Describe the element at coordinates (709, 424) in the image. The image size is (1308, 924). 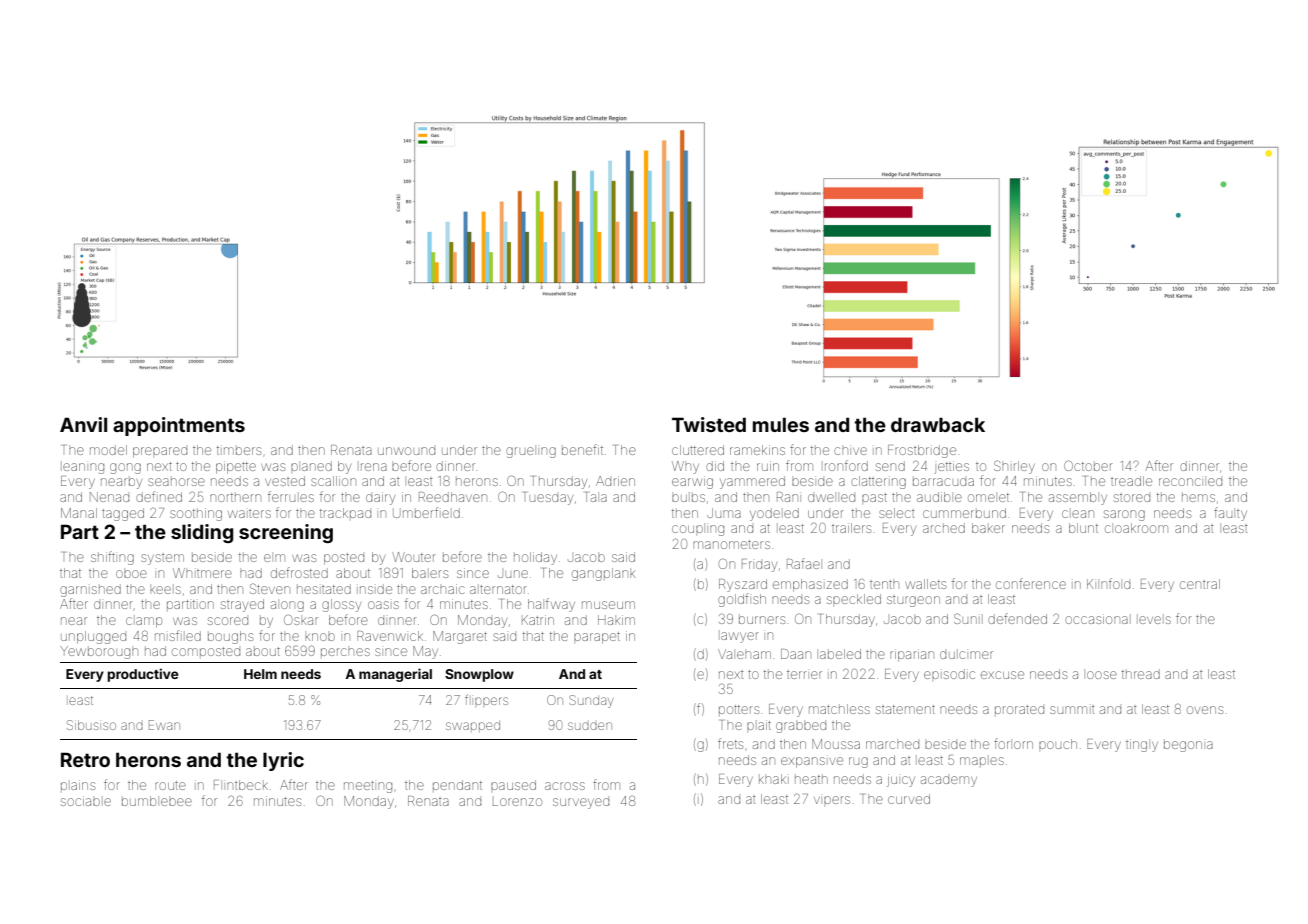
I see `Twisted` at that location.
